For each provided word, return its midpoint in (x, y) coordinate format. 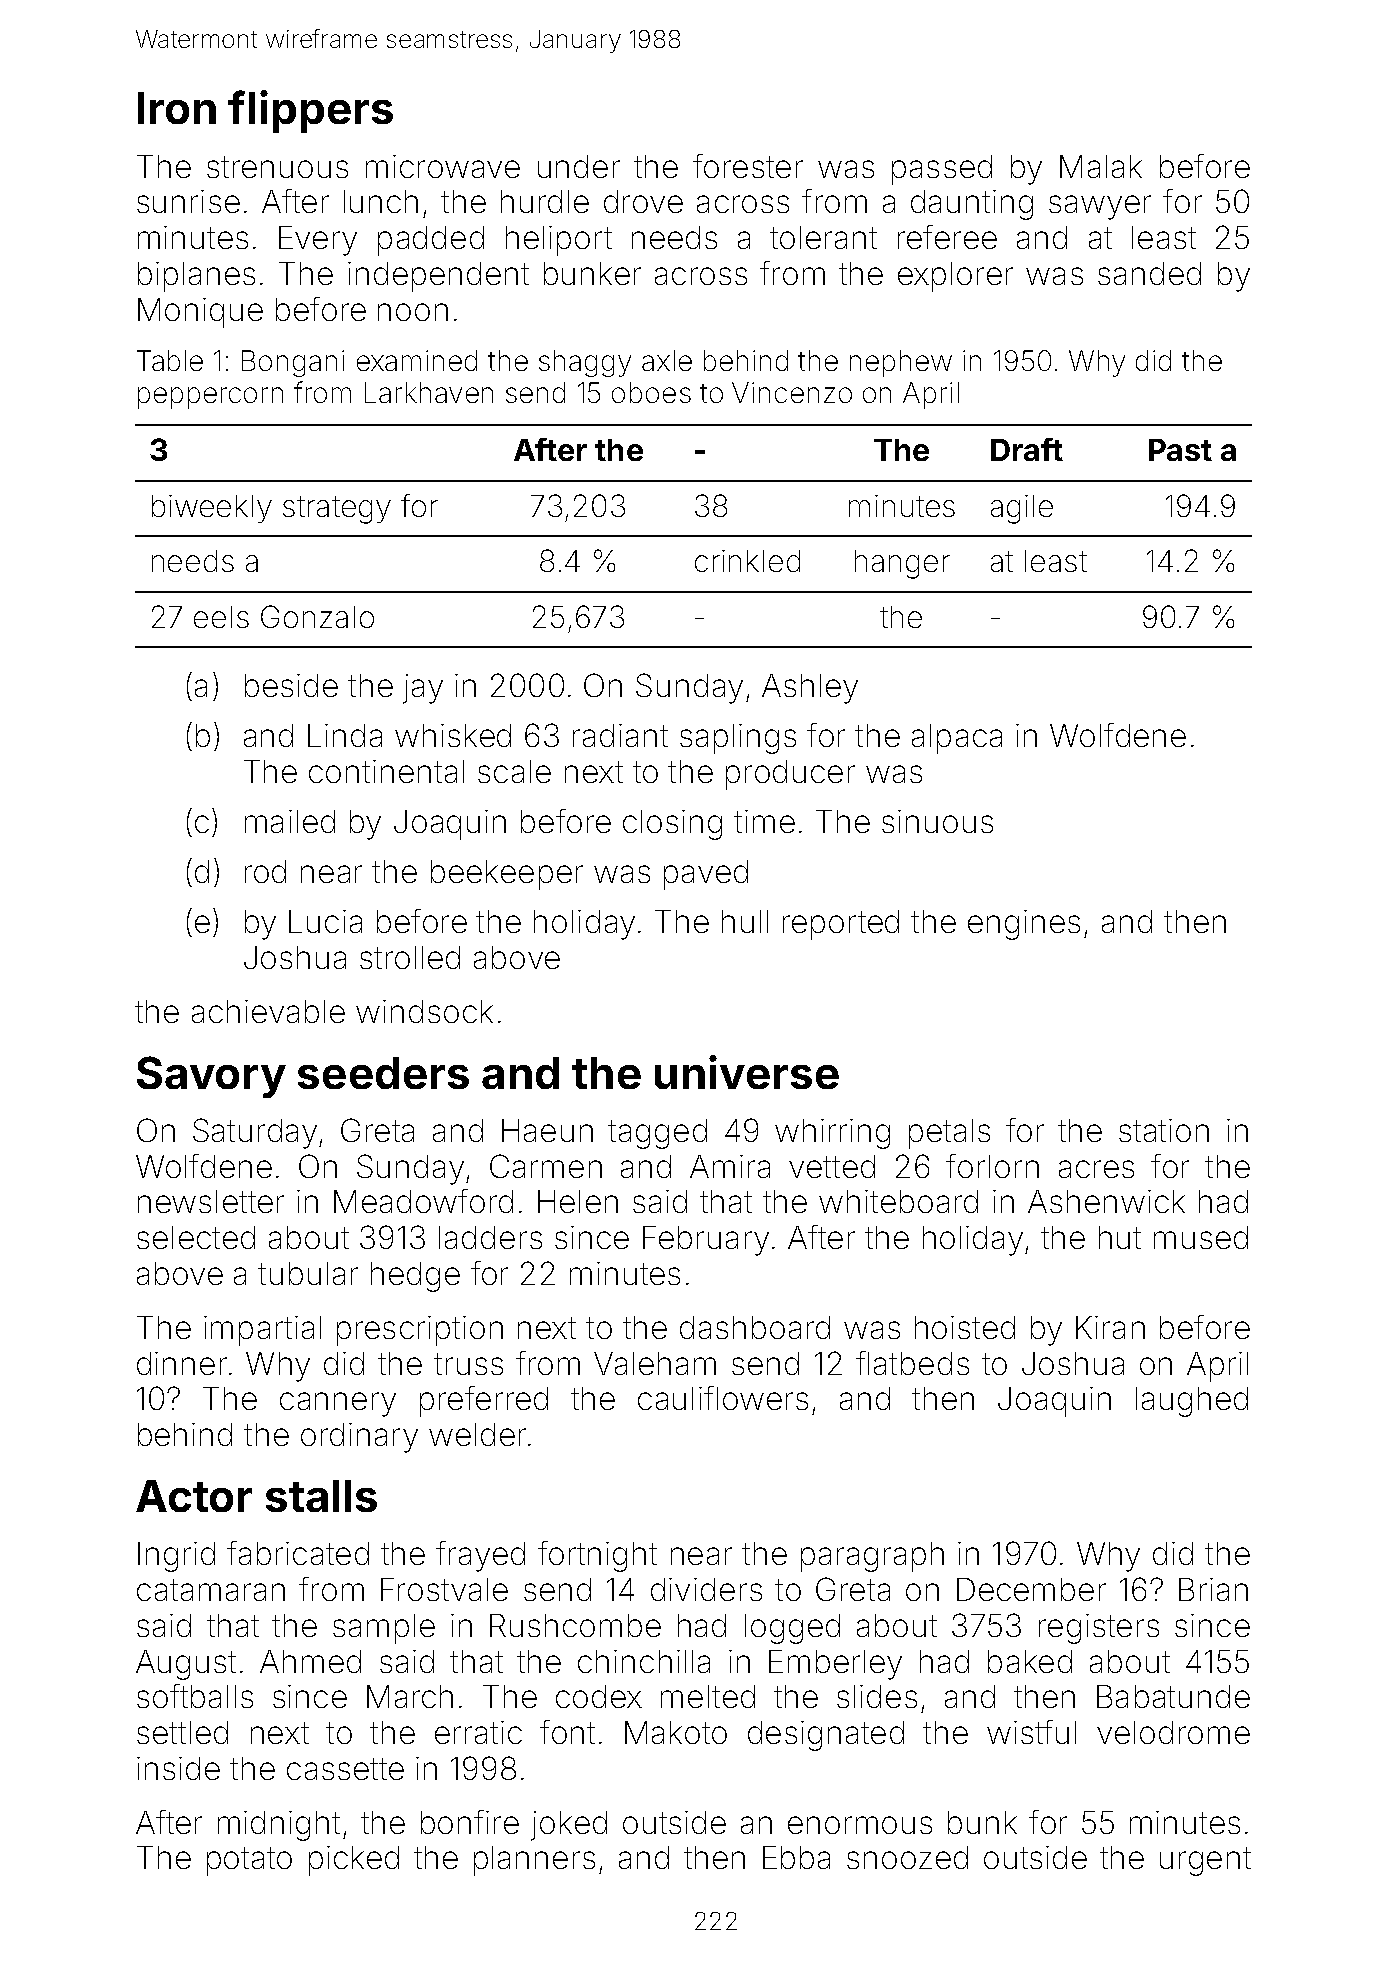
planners (534, 1861)
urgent (1205, 1861)
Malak (1101, 166)
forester (748, 166)
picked (354, 1861)
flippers (310, 111)
